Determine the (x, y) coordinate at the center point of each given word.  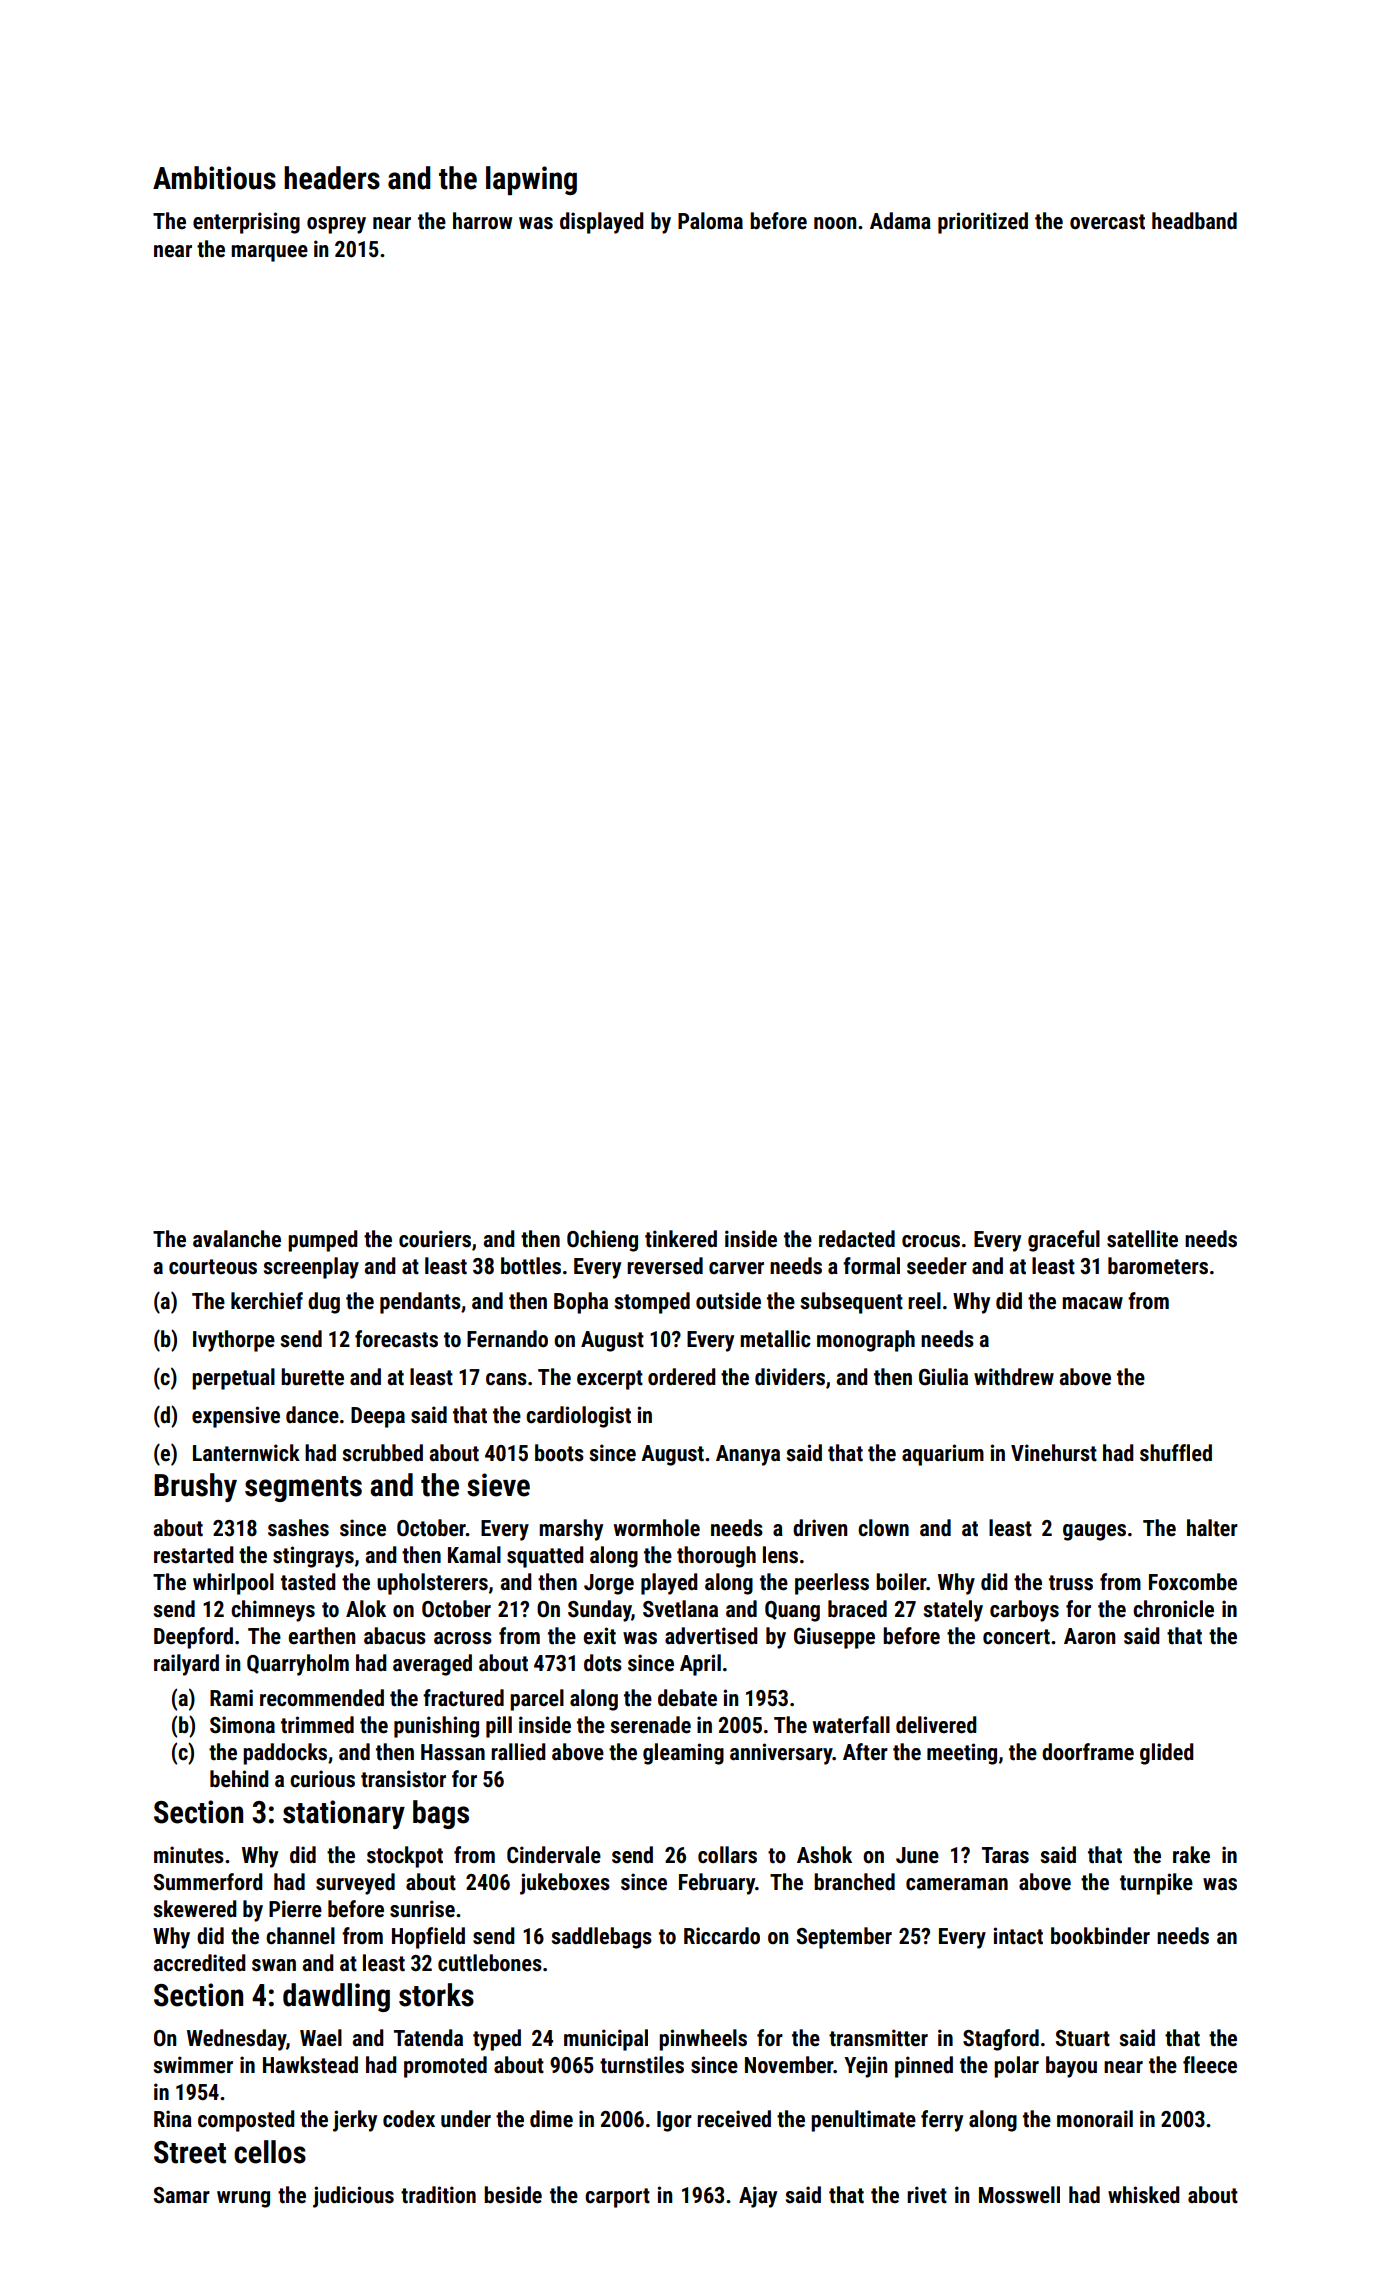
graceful (1064, 1241)
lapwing (531, 180)
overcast (1107, 222)
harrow (482, 221)
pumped (323, 1241)
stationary (344, 1814)
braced (857, 1609)
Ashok (824, 1855)
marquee (269, 253)
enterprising (246, 223)
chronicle (1173, 1609)
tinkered (681, 1239)
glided (1167, 1754)
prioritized (983, 223)
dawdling (336, 1997)
